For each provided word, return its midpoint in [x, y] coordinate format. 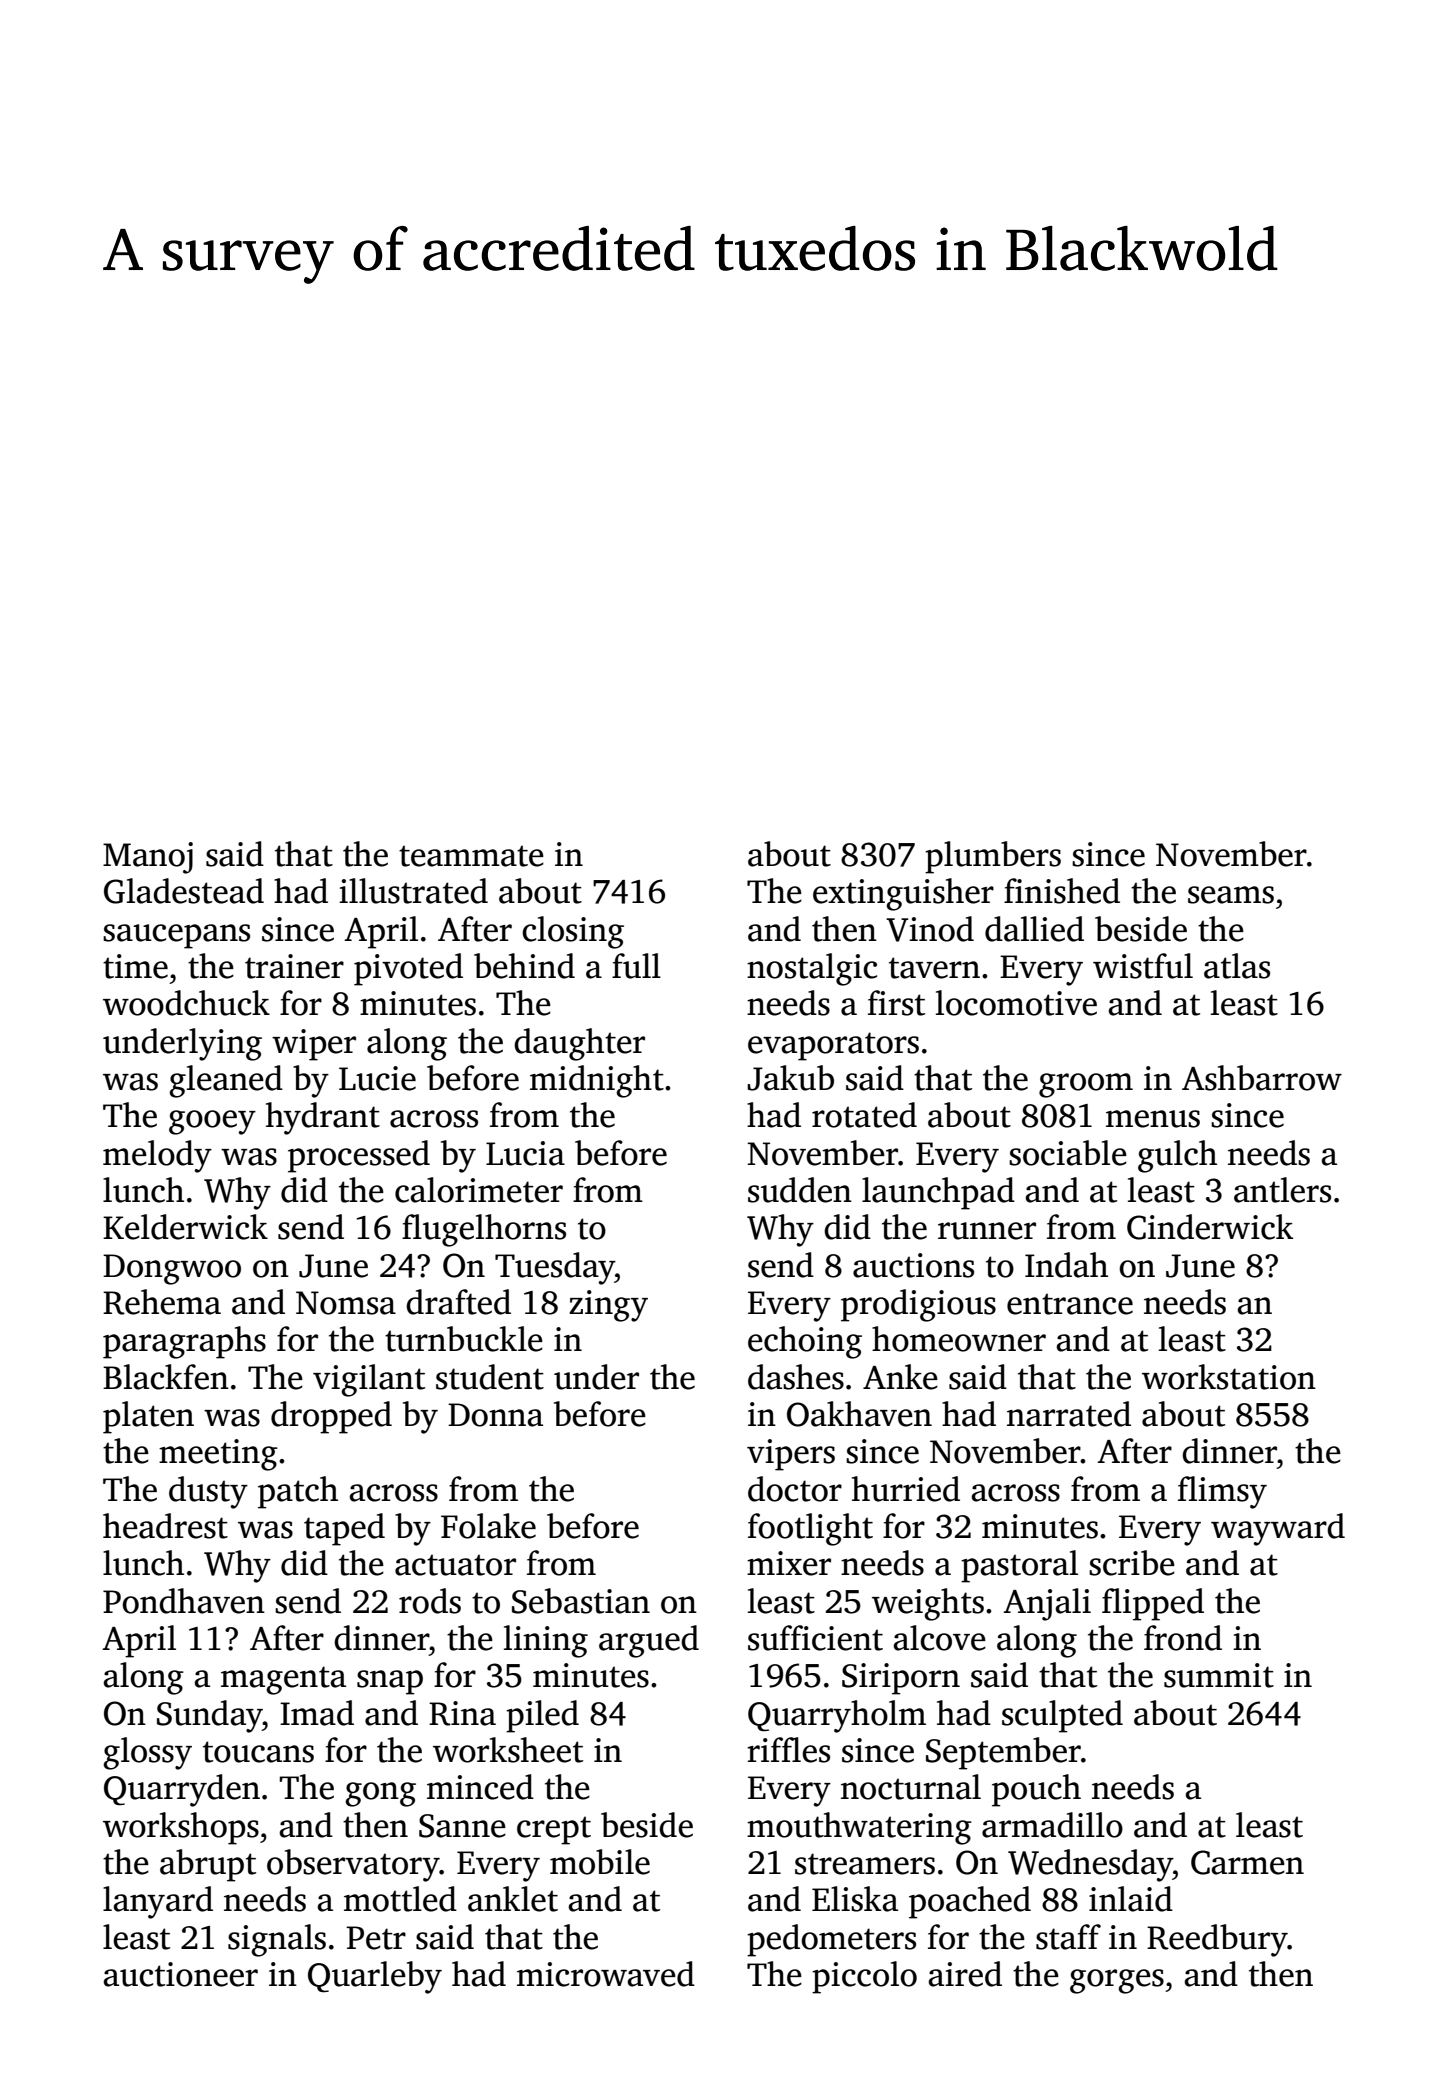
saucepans [176, 936]
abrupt [208, 1865]
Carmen [1247, 1862]
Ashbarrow [1262, 1078]
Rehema [162, 1302]
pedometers [831, 1940]
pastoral [1019, 1566]
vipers [791, 1455]
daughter [579, 1044]
